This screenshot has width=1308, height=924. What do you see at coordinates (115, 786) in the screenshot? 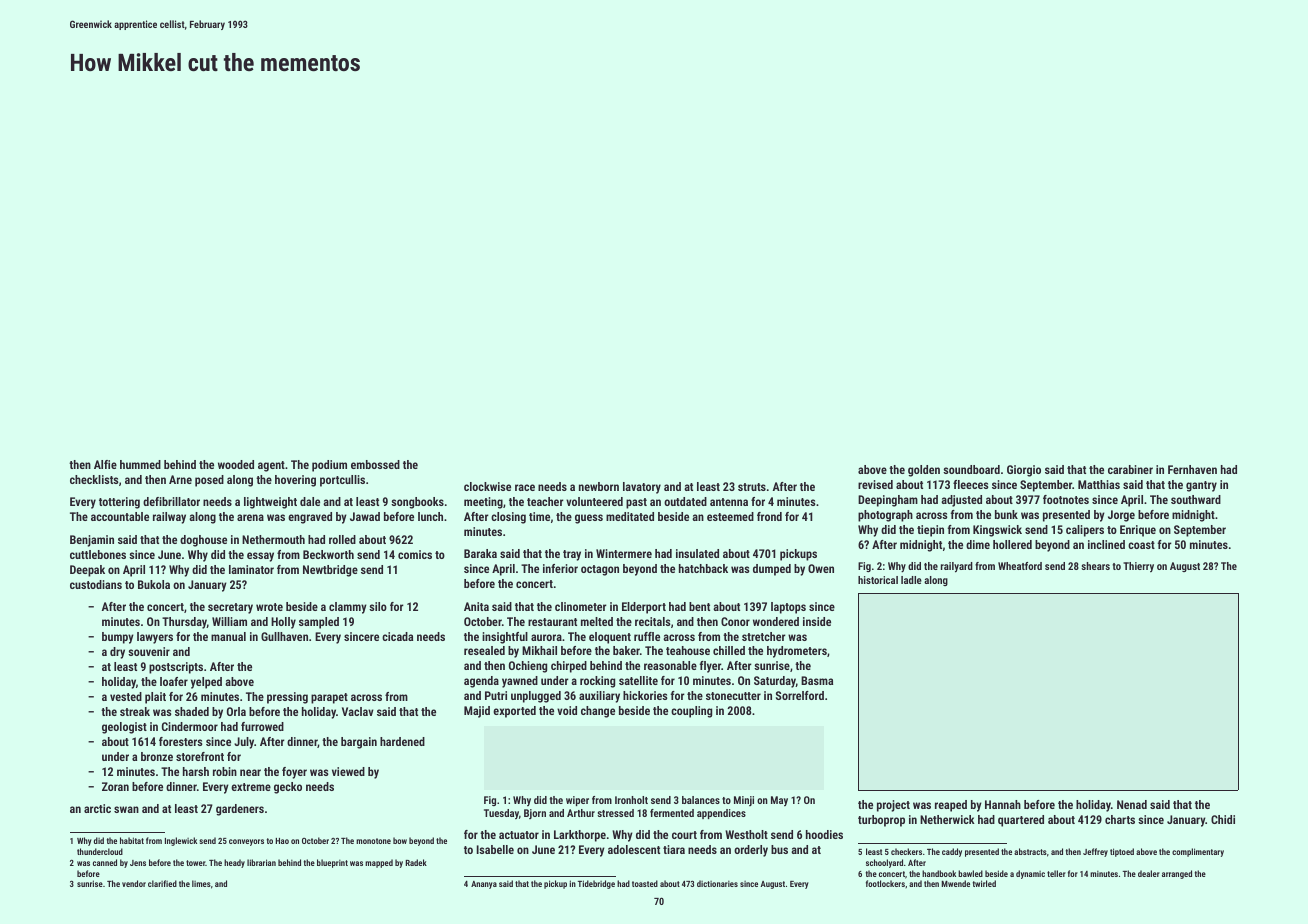
I see `Zoran` at bounding box center [115, 786].
